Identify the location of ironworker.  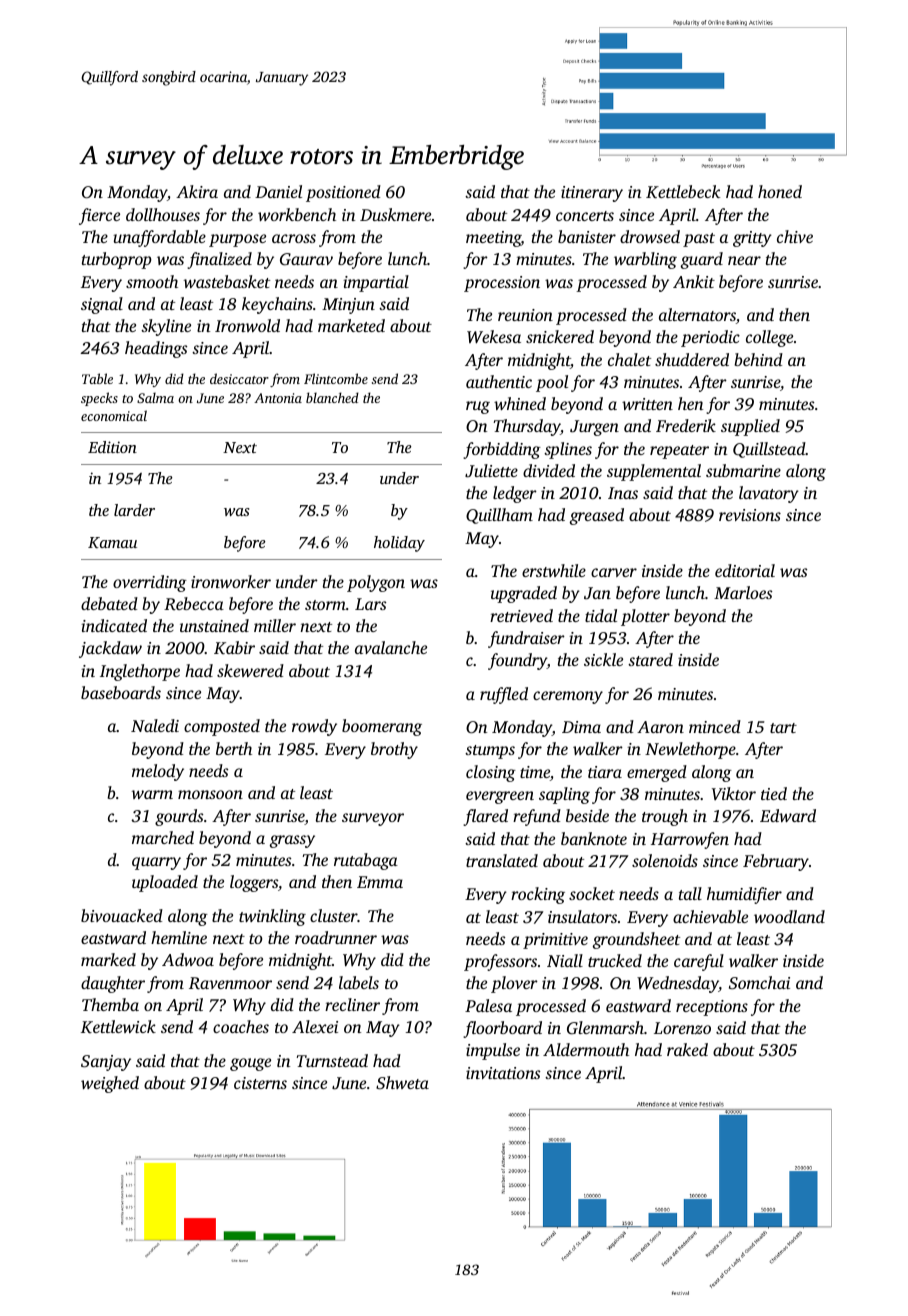
(231, 581).
